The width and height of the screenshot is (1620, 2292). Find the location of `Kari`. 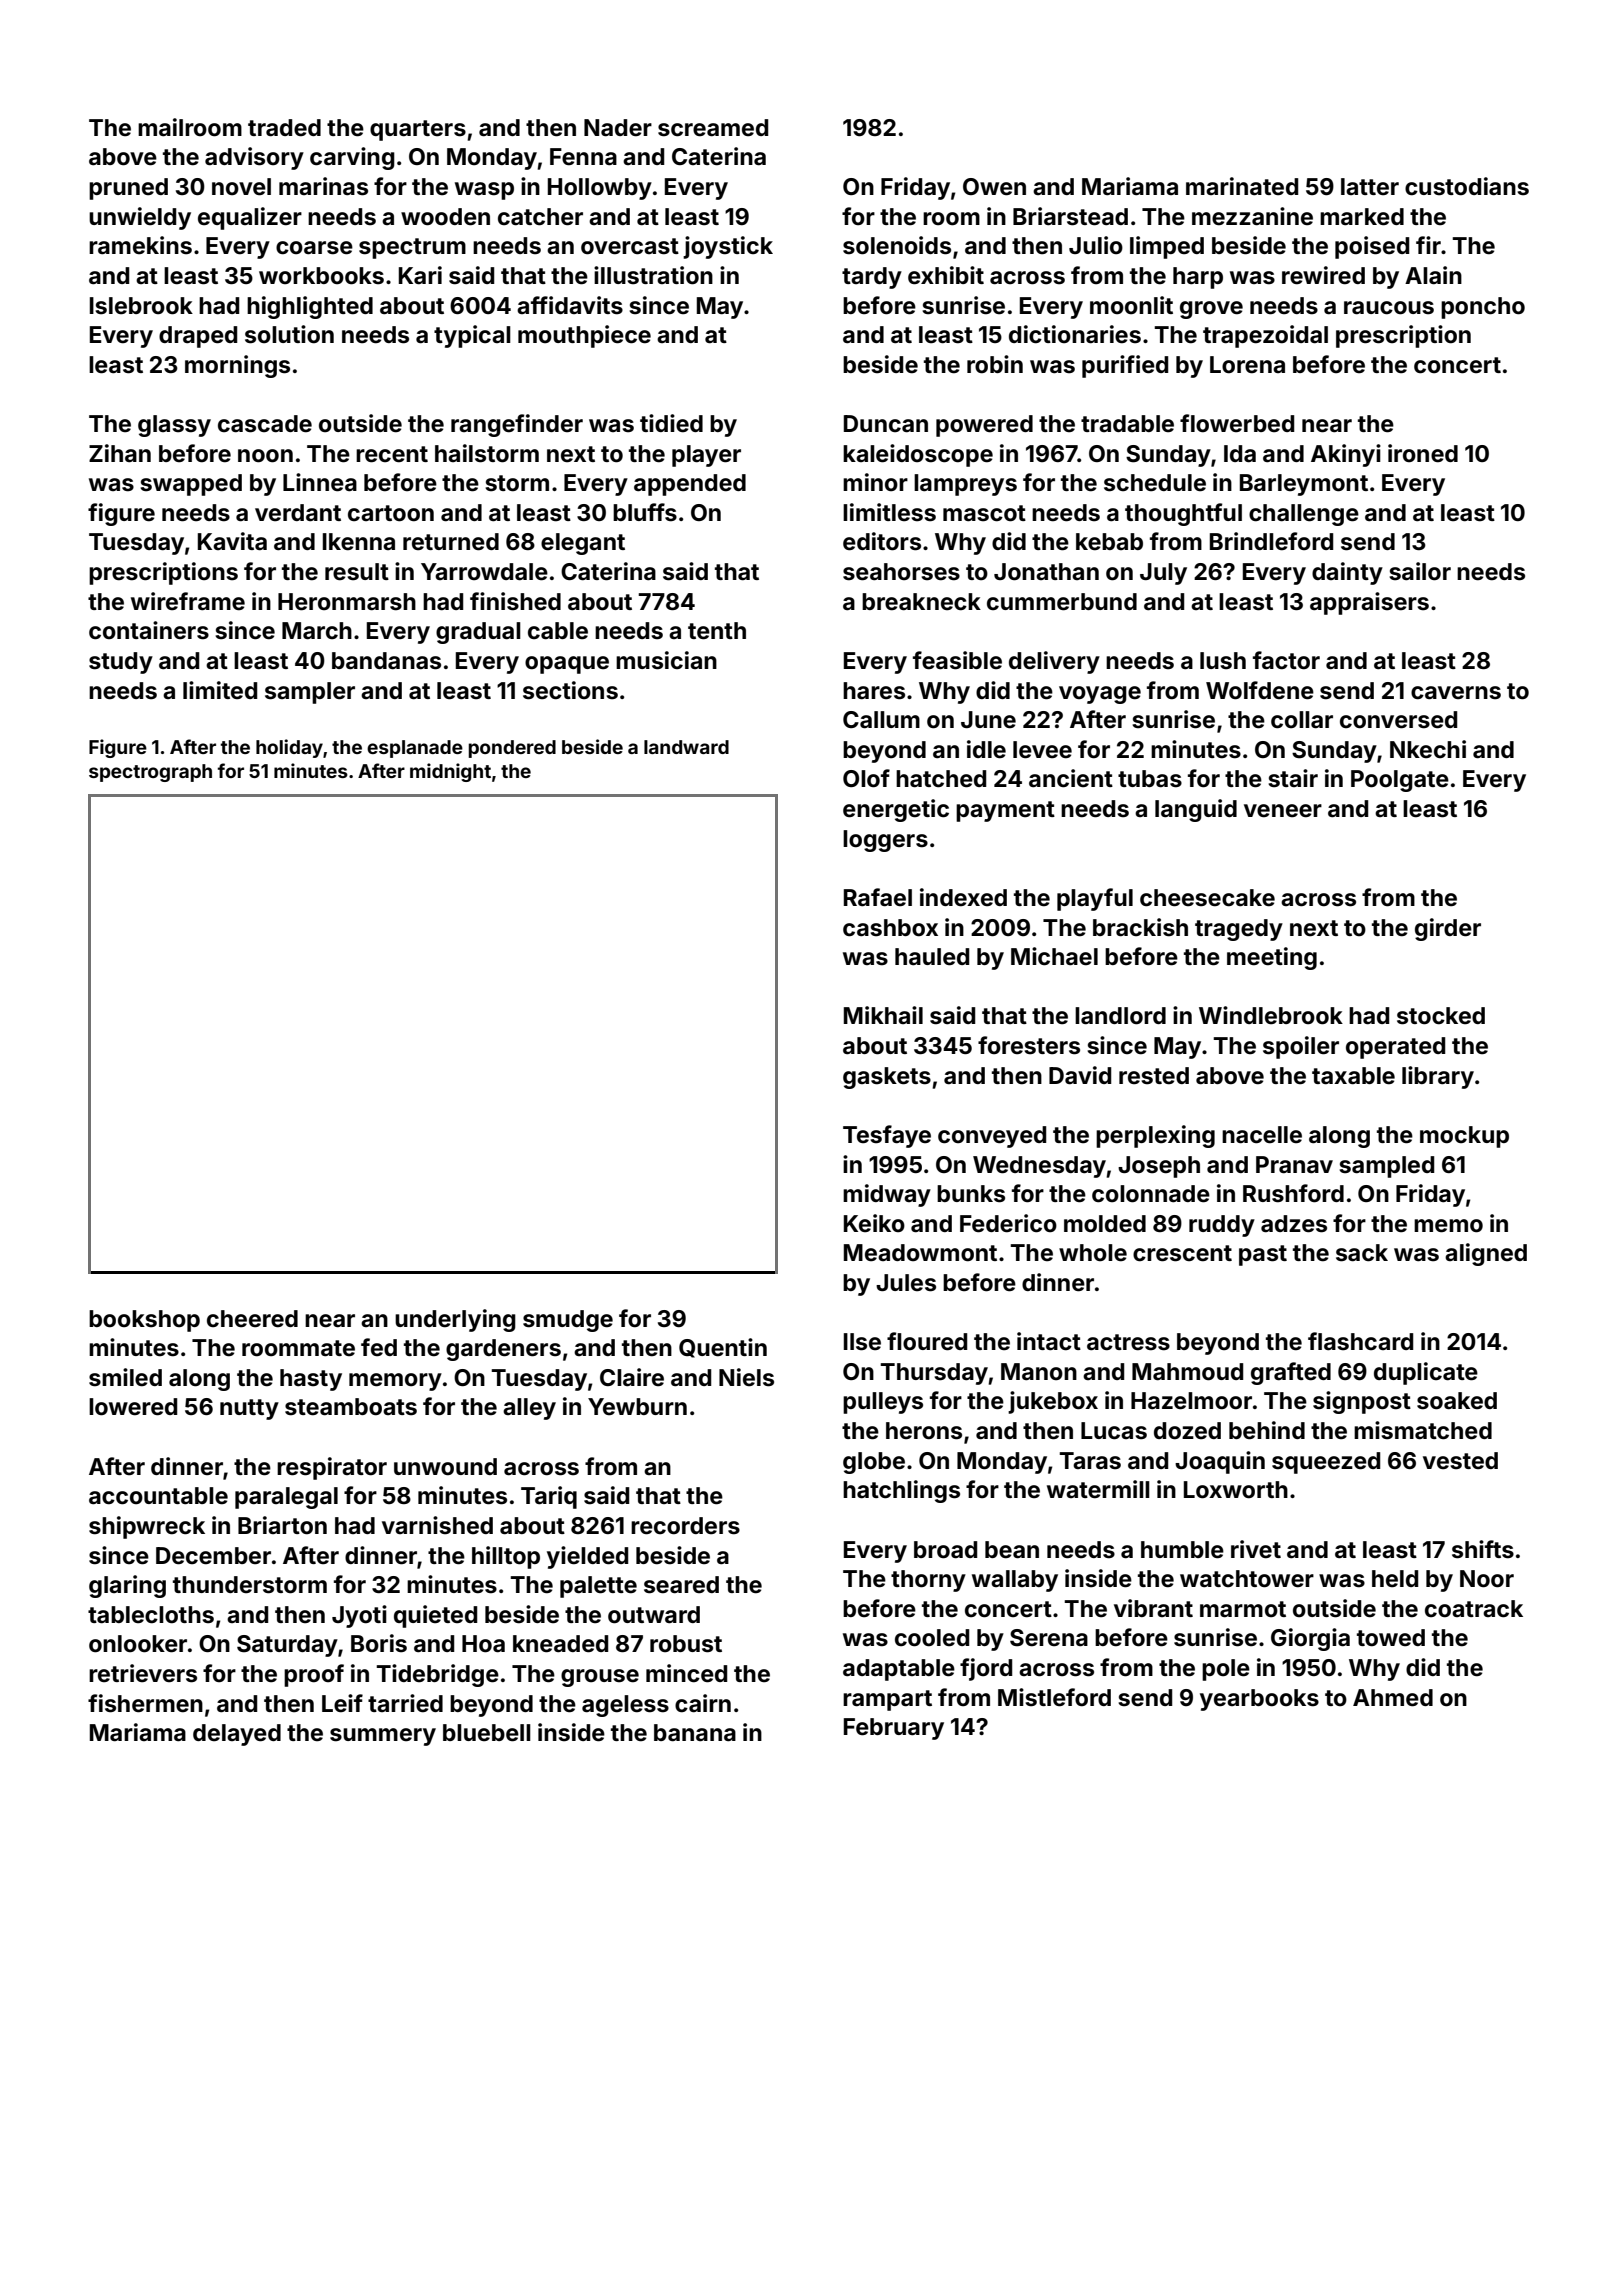

Kari is located at coordinates (420, 275).
